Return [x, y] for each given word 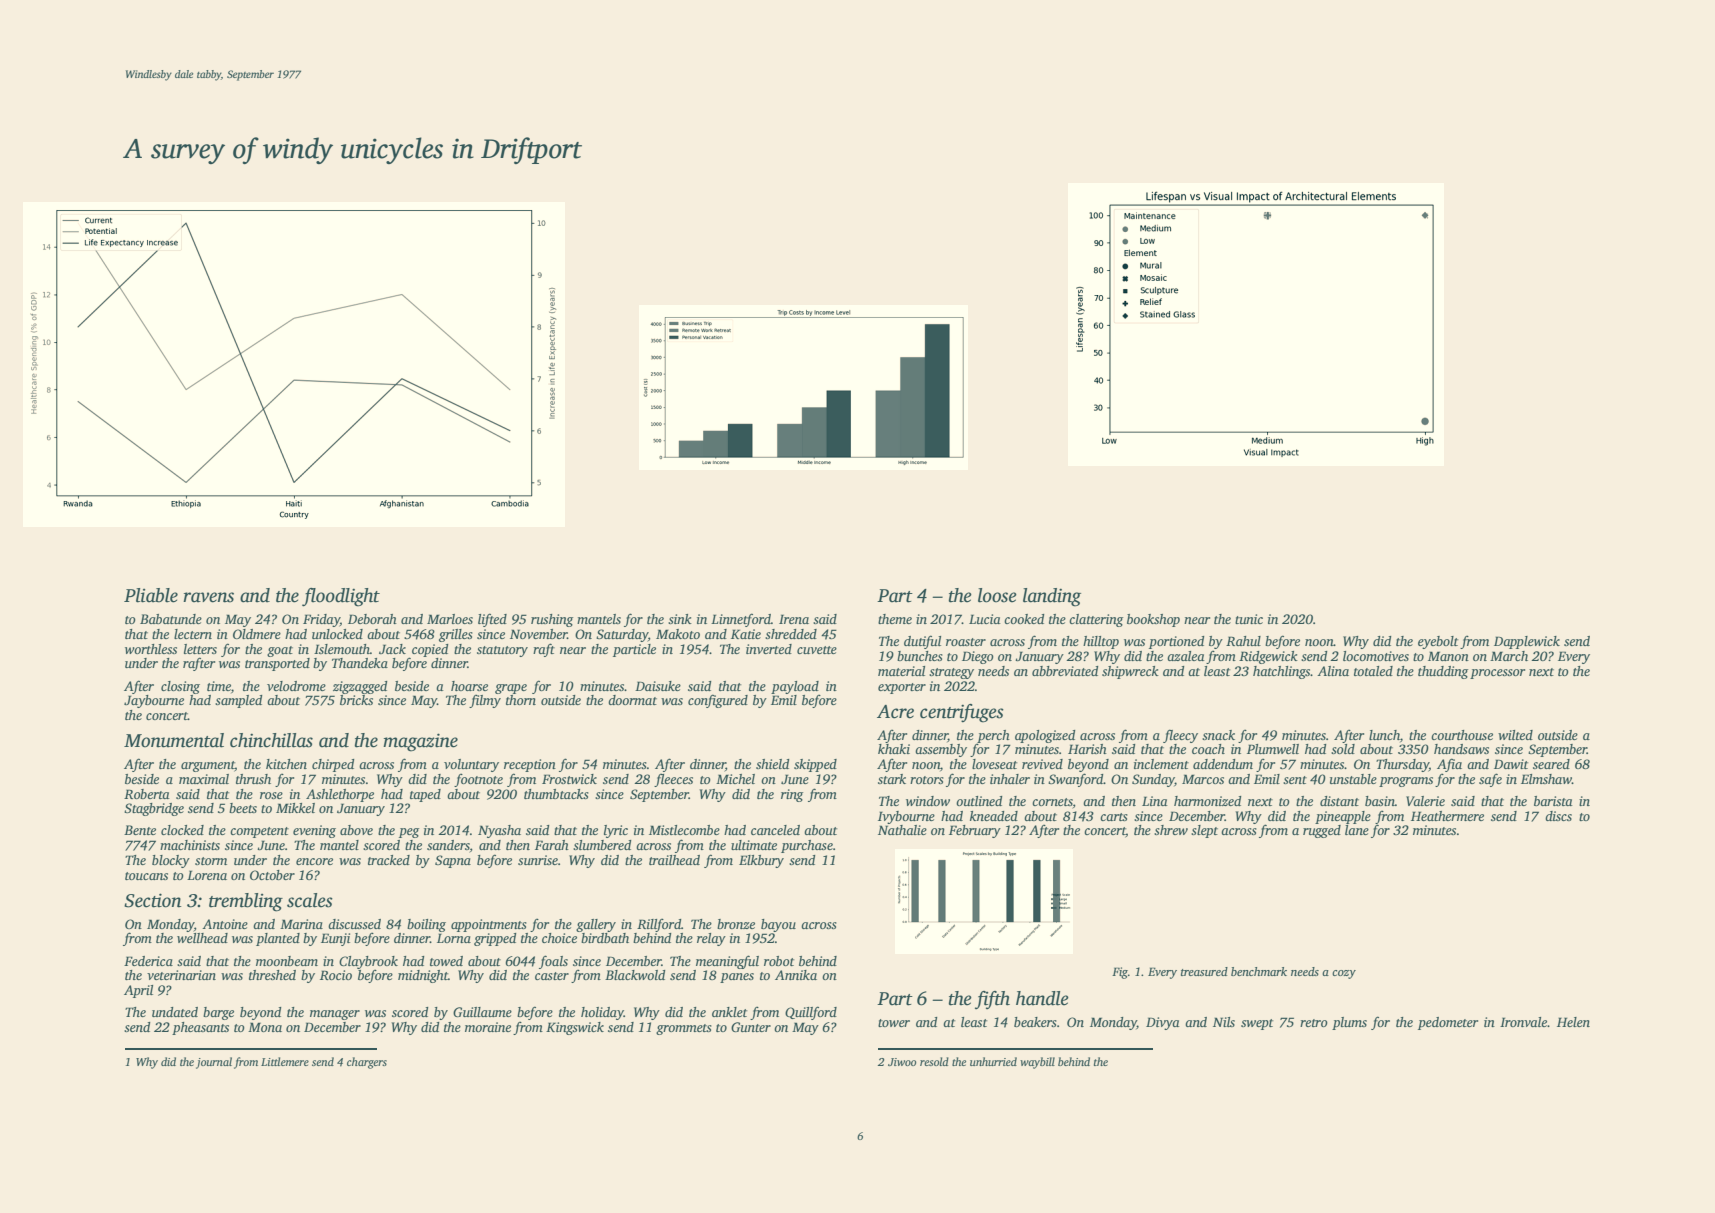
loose [997, 595]
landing [1052, 597]
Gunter [751, 1027]
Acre [895, 712]
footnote [478, 780]
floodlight [341, 597]
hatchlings [1282, 672]
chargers [367, 1063]
